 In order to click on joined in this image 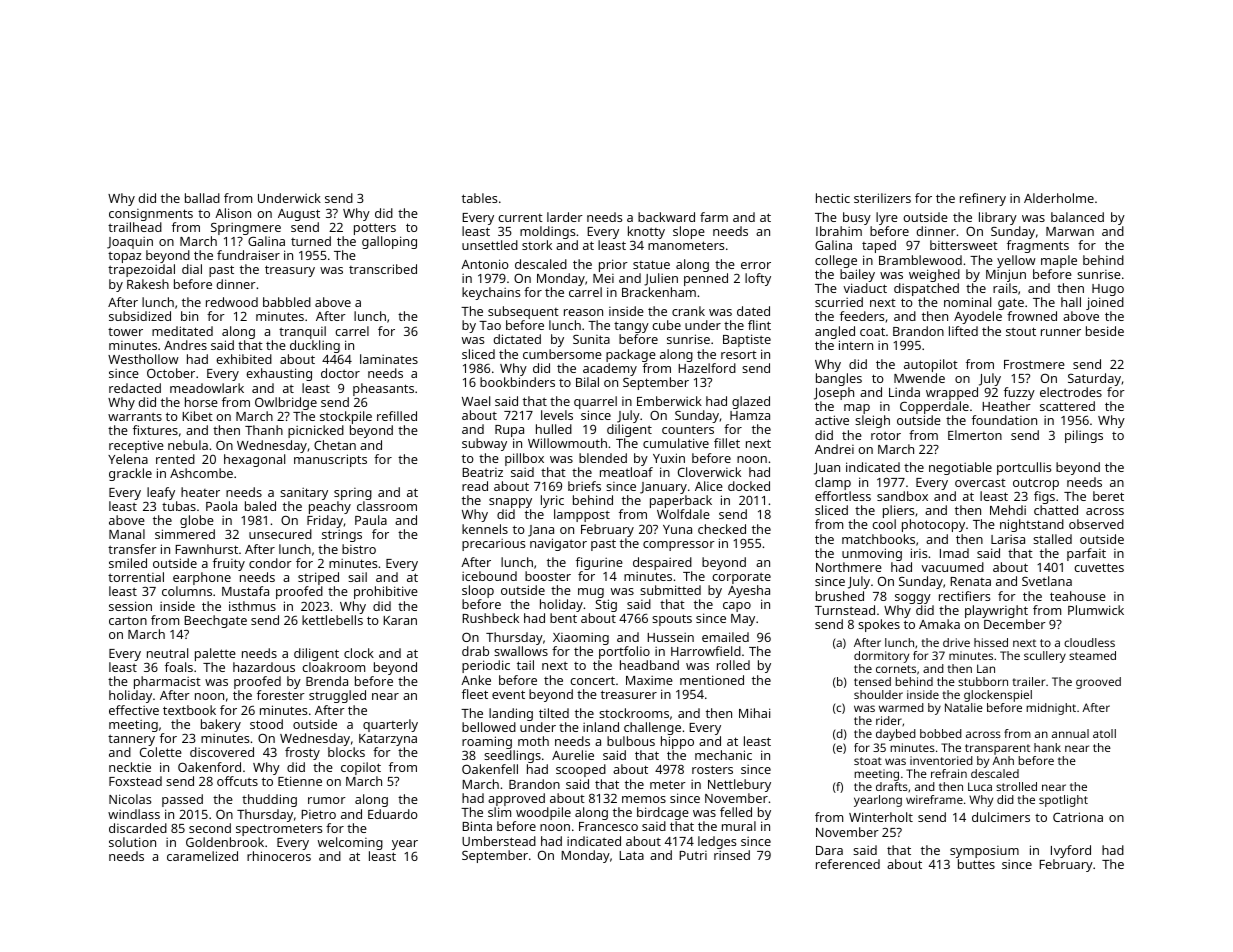, I will do `click(1105, 304)`.
